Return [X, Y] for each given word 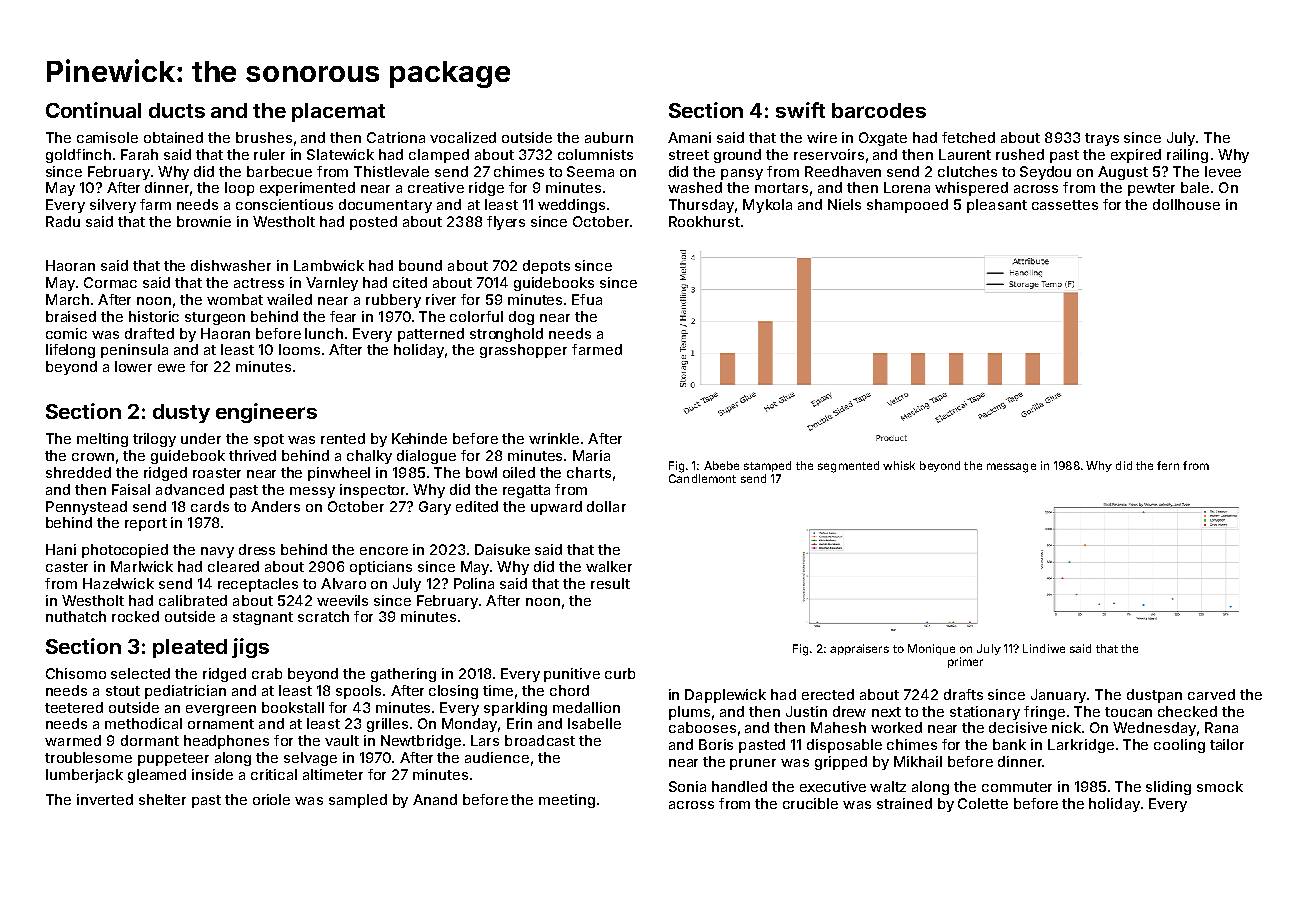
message [1011, 468]
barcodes [879, 110]
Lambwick [329, 265]
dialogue [426, 457]
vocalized [463, 137]
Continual [93, 110]
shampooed [907, 206]
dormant [150, 740]
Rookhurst [704, 221]
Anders [275, 506]
